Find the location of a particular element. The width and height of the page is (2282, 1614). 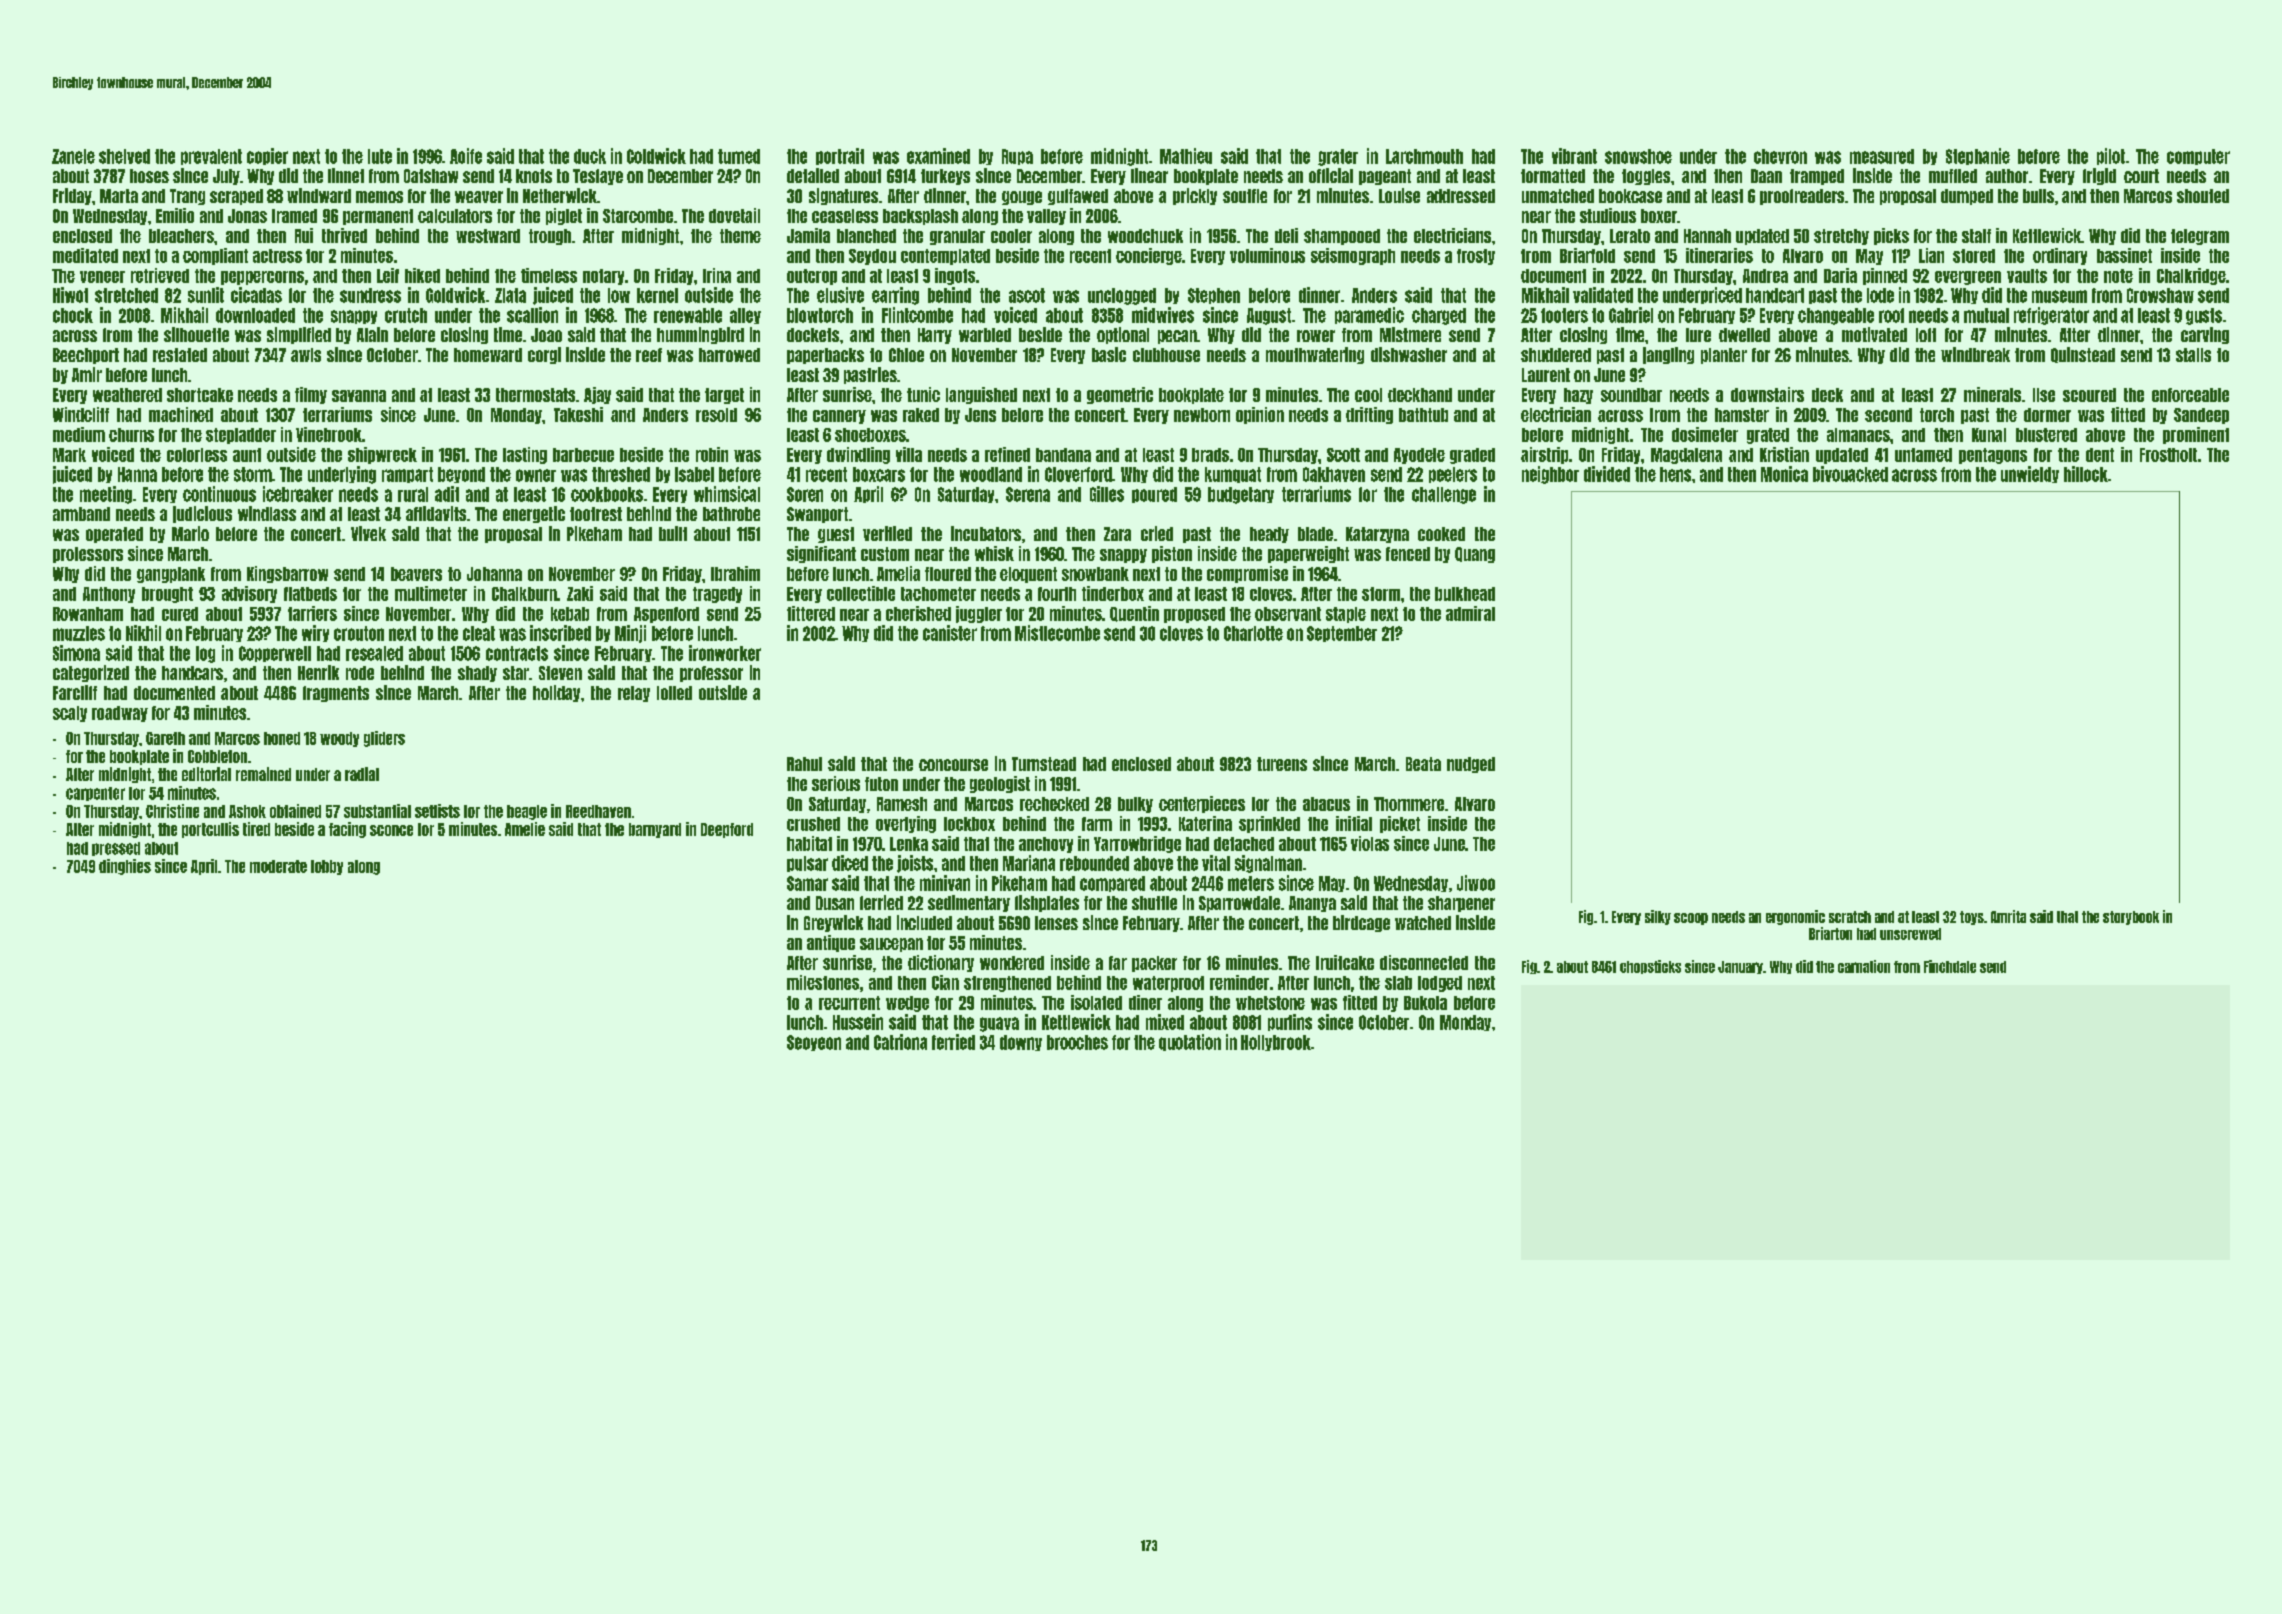

diner is located at coordinates (1145, 1002).
